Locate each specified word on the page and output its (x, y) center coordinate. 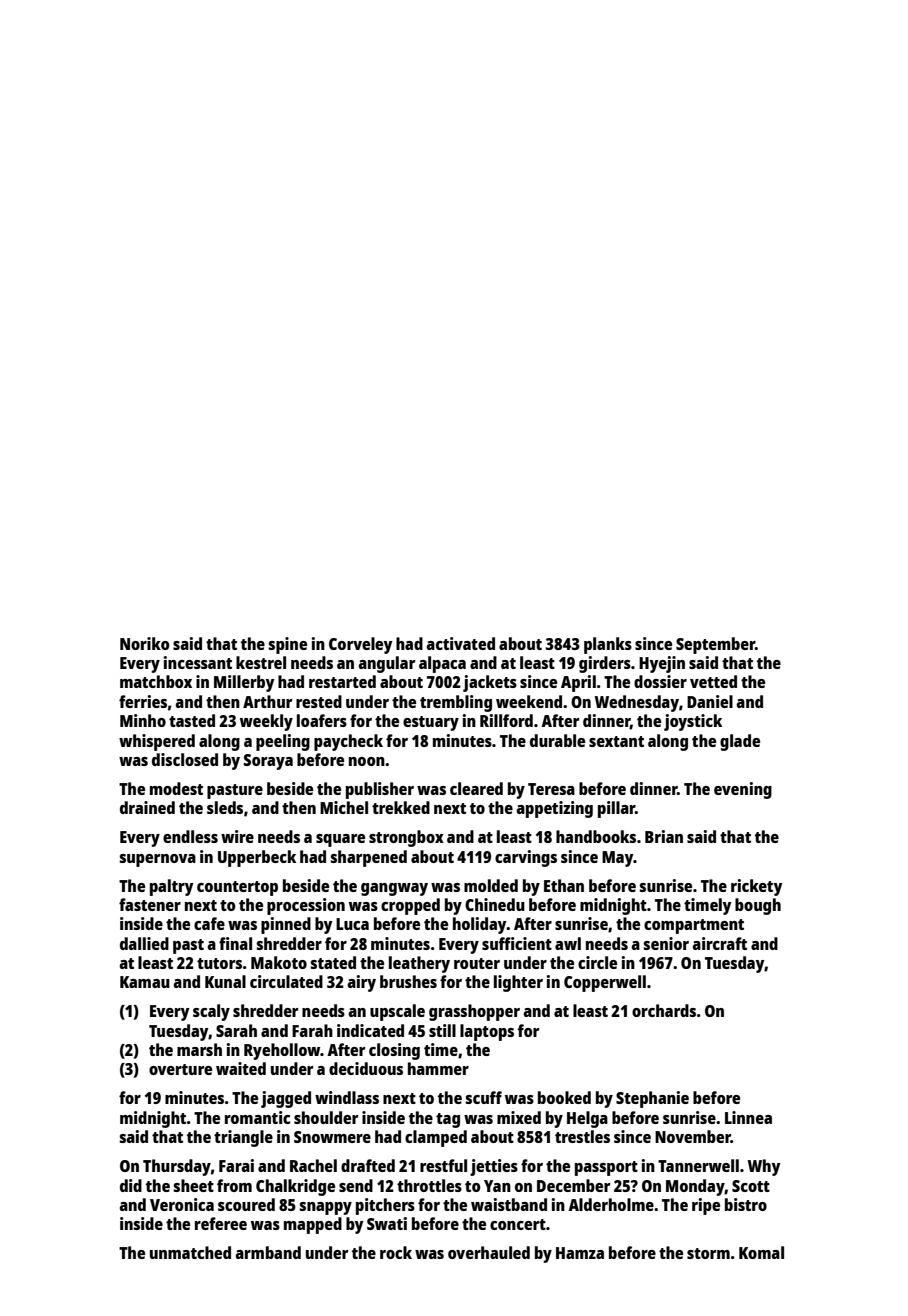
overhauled (489, 1252)
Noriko (145, 643)
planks (608, 645)
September (715, 645)
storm (708, 1253)
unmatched (190, 1252)
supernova (157, 860)
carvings (526, 858)
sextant (616, 741)
